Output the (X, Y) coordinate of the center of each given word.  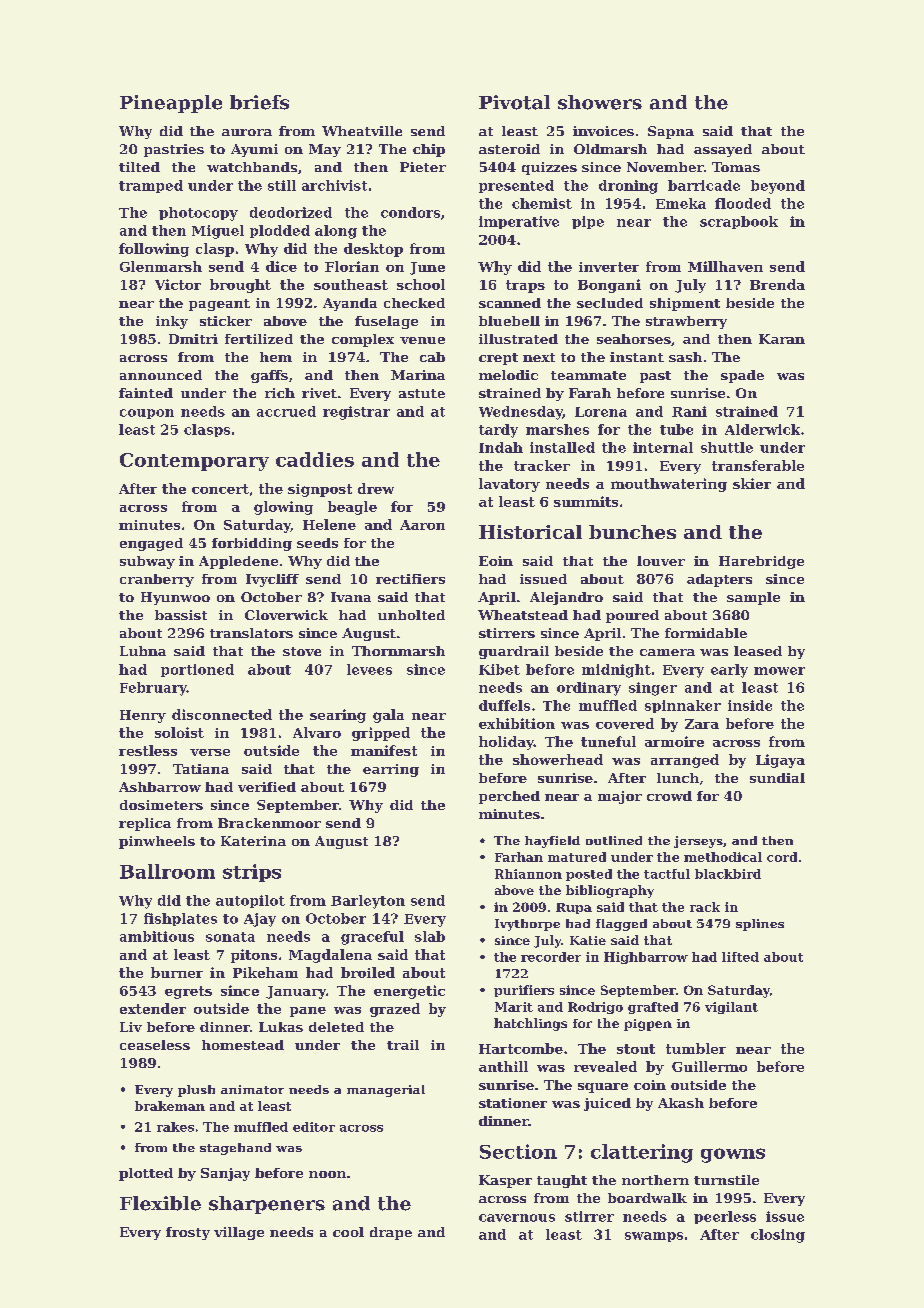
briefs (259, 102)
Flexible (160, 1203)
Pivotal (514, 102)
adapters (719, 580)
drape (391, 1233)
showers (600, 102)
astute (422, 393)
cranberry (157, 580)
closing (778, 1236)
